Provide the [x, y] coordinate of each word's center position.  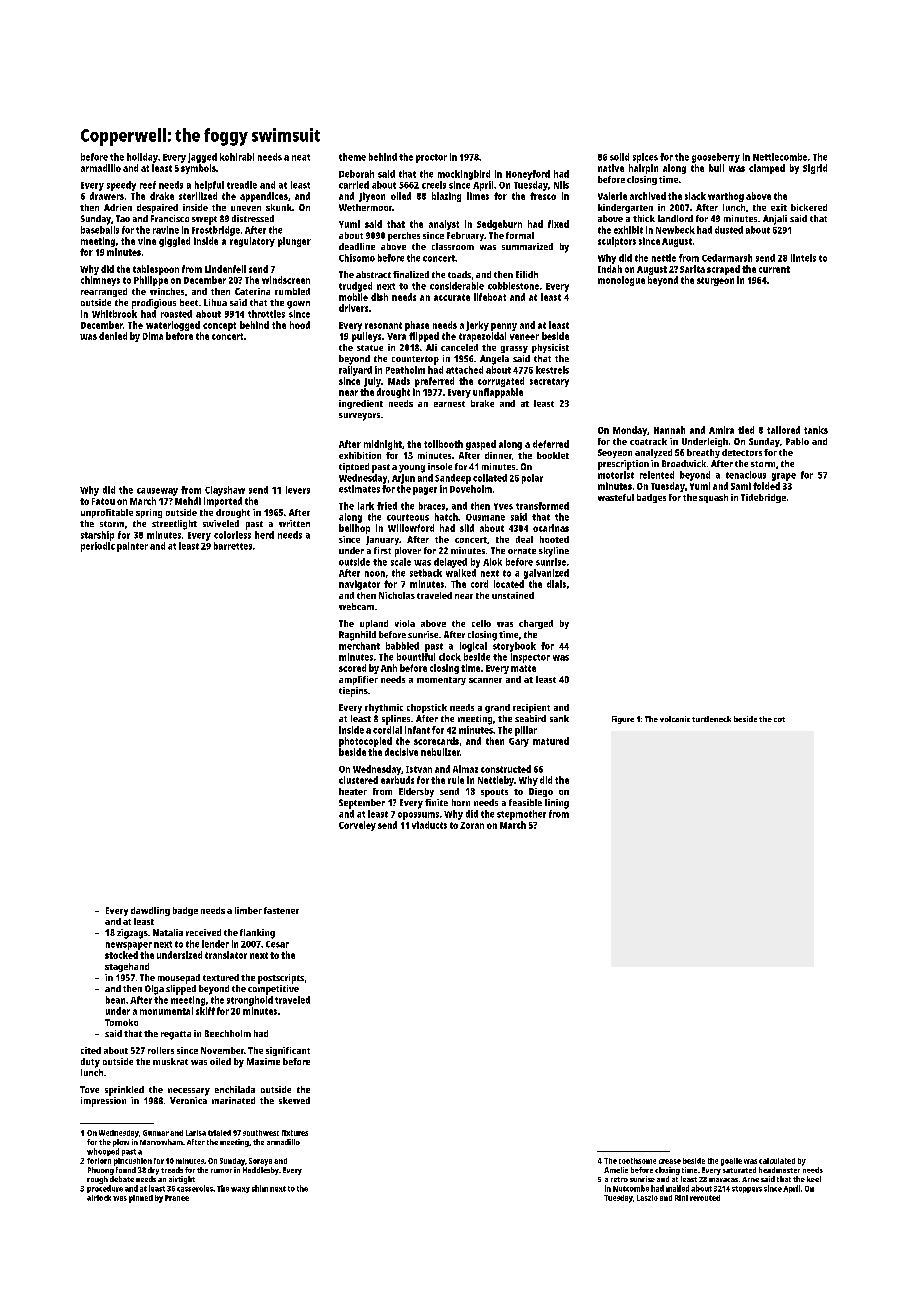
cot [779, 719]
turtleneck [711, 719]
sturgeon [715, 281]
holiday [142, 158]
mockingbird [464, 175]
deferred [551, 444]
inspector [530, 658]
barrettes [233, 546]
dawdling [150, 911]
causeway [157, 492]
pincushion [133, 1162]
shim [260, 1188]
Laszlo [647, 1198]
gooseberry [716, 158]
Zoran [472, 825]
